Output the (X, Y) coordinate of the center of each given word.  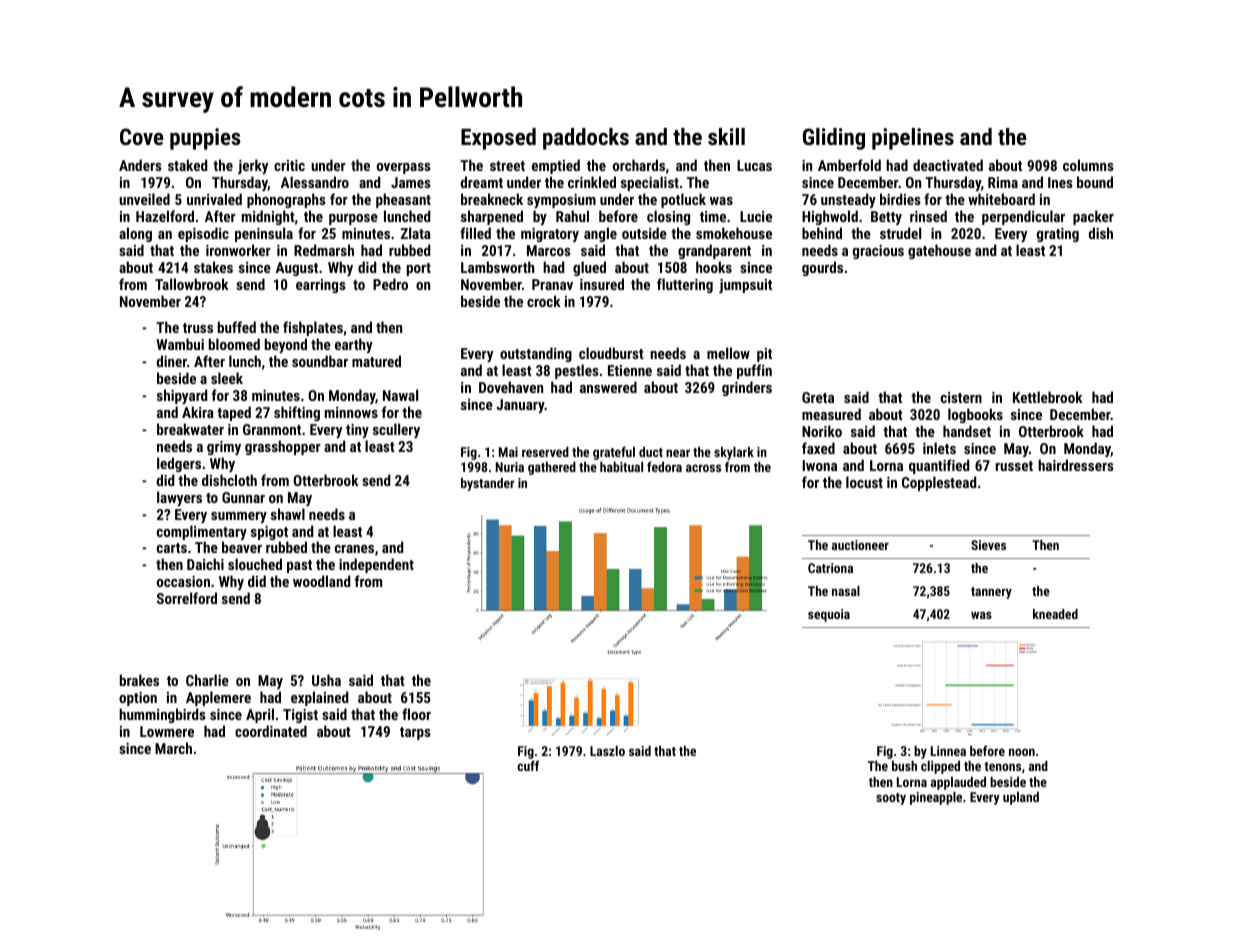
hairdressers (1076, 465)
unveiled (144, 199)
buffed (237, 327)
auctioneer (860, 545)
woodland (321, 581)
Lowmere (167, 731)
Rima (1003, 182)
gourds (822, 268)
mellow (728, 353)
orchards (639, 165)
